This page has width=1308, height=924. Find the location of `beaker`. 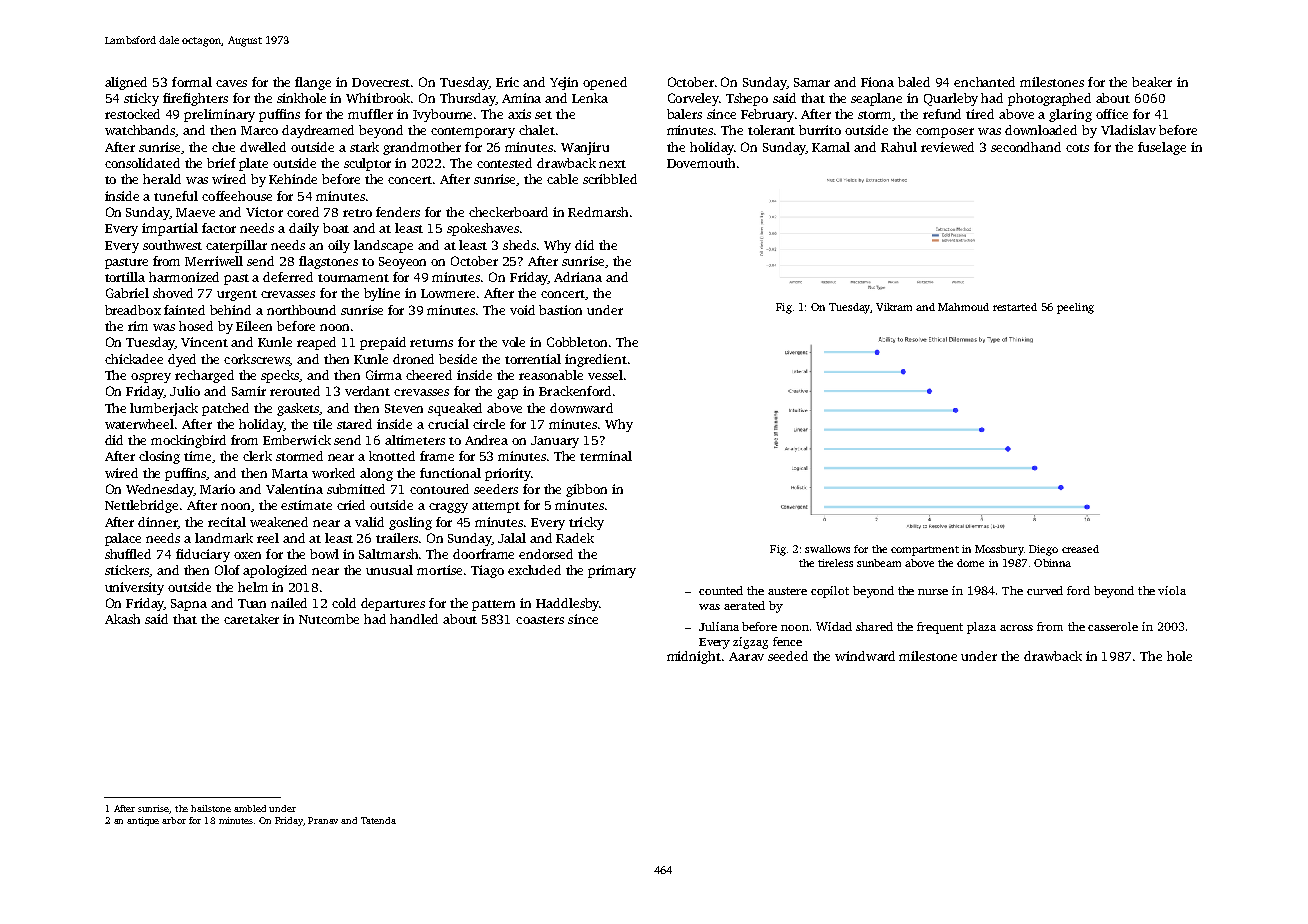

beaker is located at coordinates (1152, 82).
